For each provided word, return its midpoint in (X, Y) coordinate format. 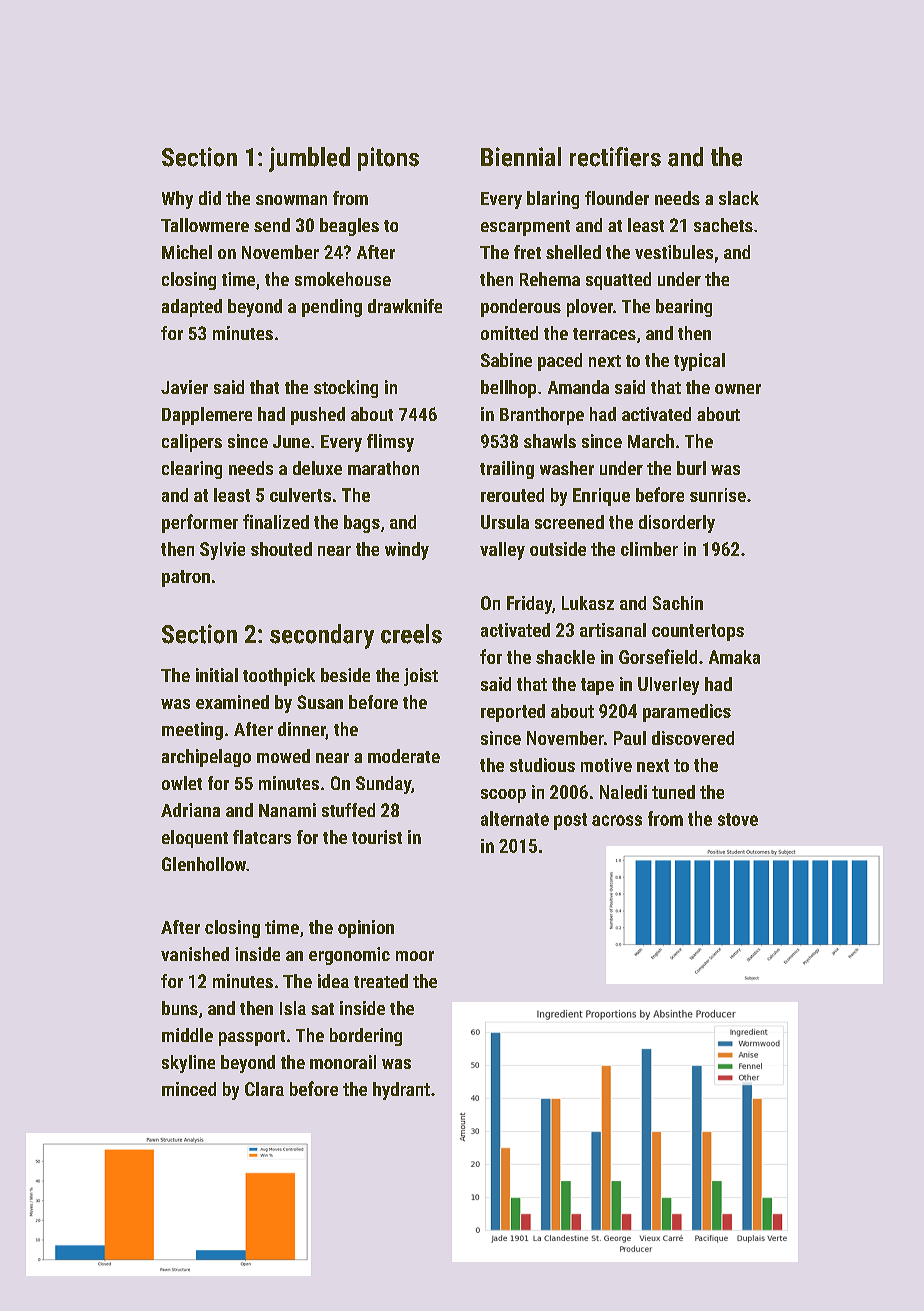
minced (189, 1089)
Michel (187, 252)
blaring (553, 200)
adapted (192, 308)
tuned (673, 792)
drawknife (405, 306)
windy (407, 551)
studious (542, 765)
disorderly (677, 524)
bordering (366, 1037)
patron (186, 578)
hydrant (401, 1091)
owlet (182, 783)
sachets (723, 225)
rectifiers (615, 157)
